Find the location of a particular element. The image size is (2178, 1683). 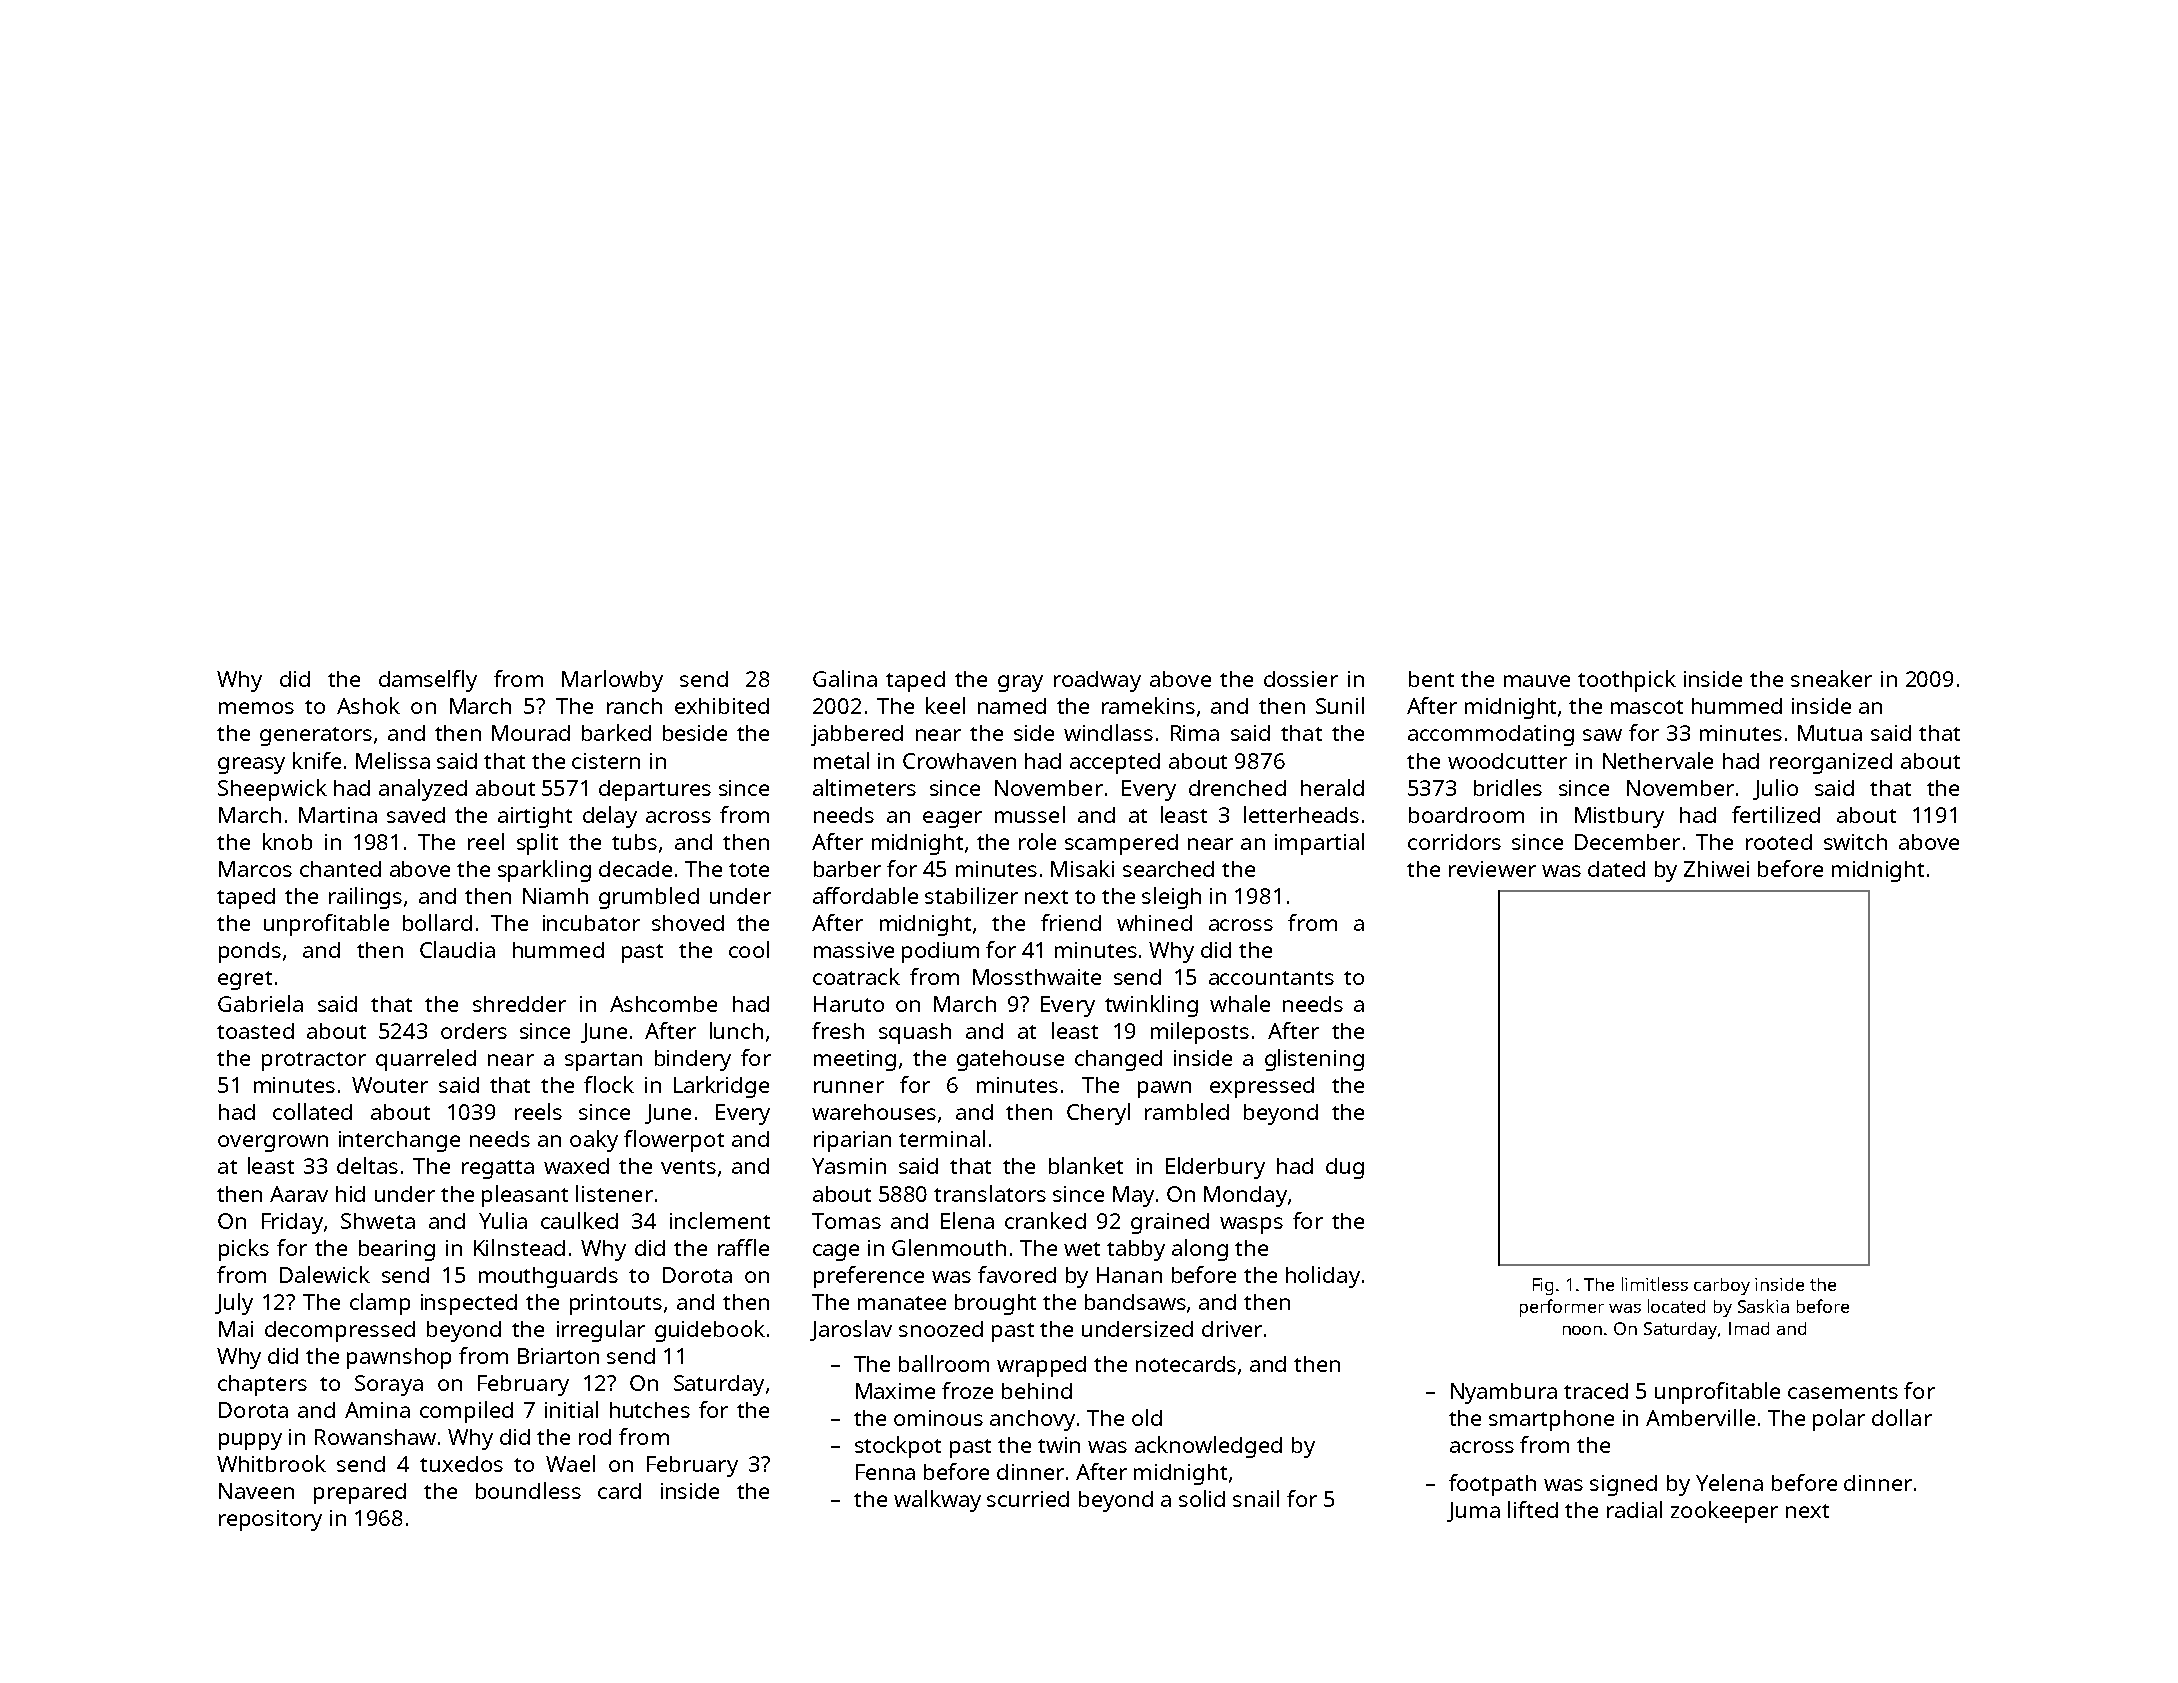

cage is located at coordinates (836, 1252).
